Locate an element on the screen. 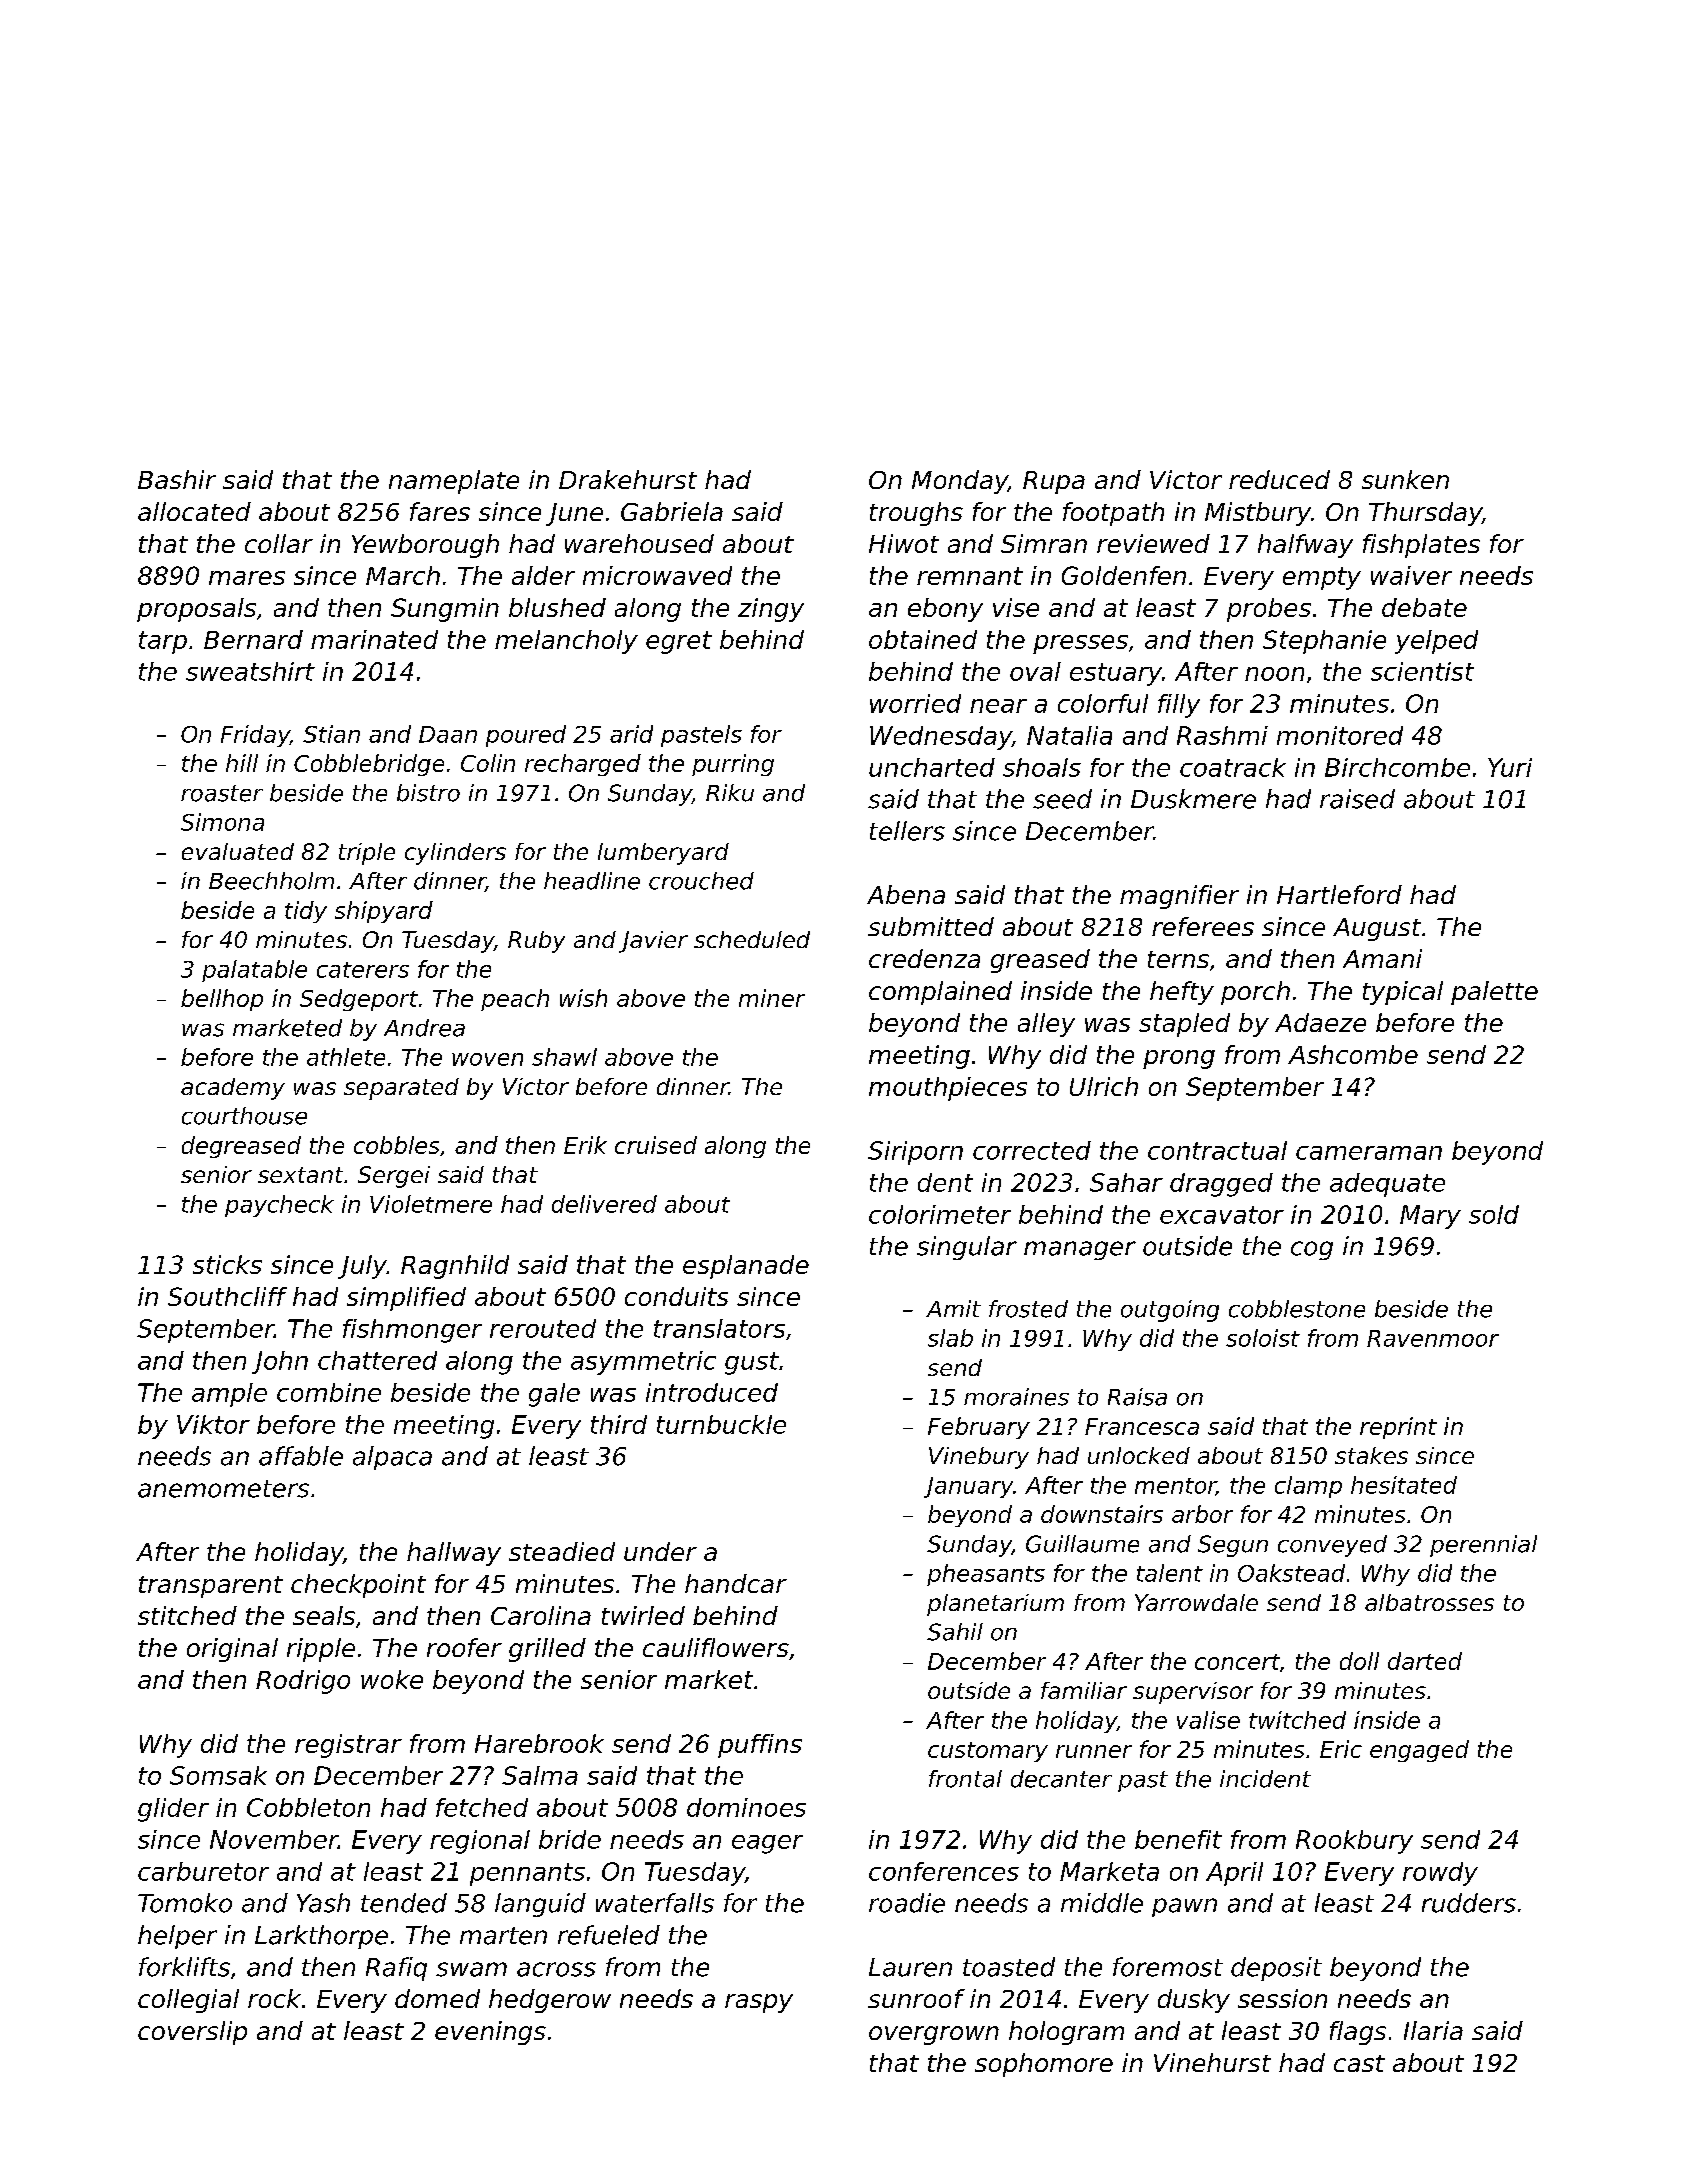 This screenshot has width=1683, height=2178. magnifier is located at coordinates (1179, 897).
